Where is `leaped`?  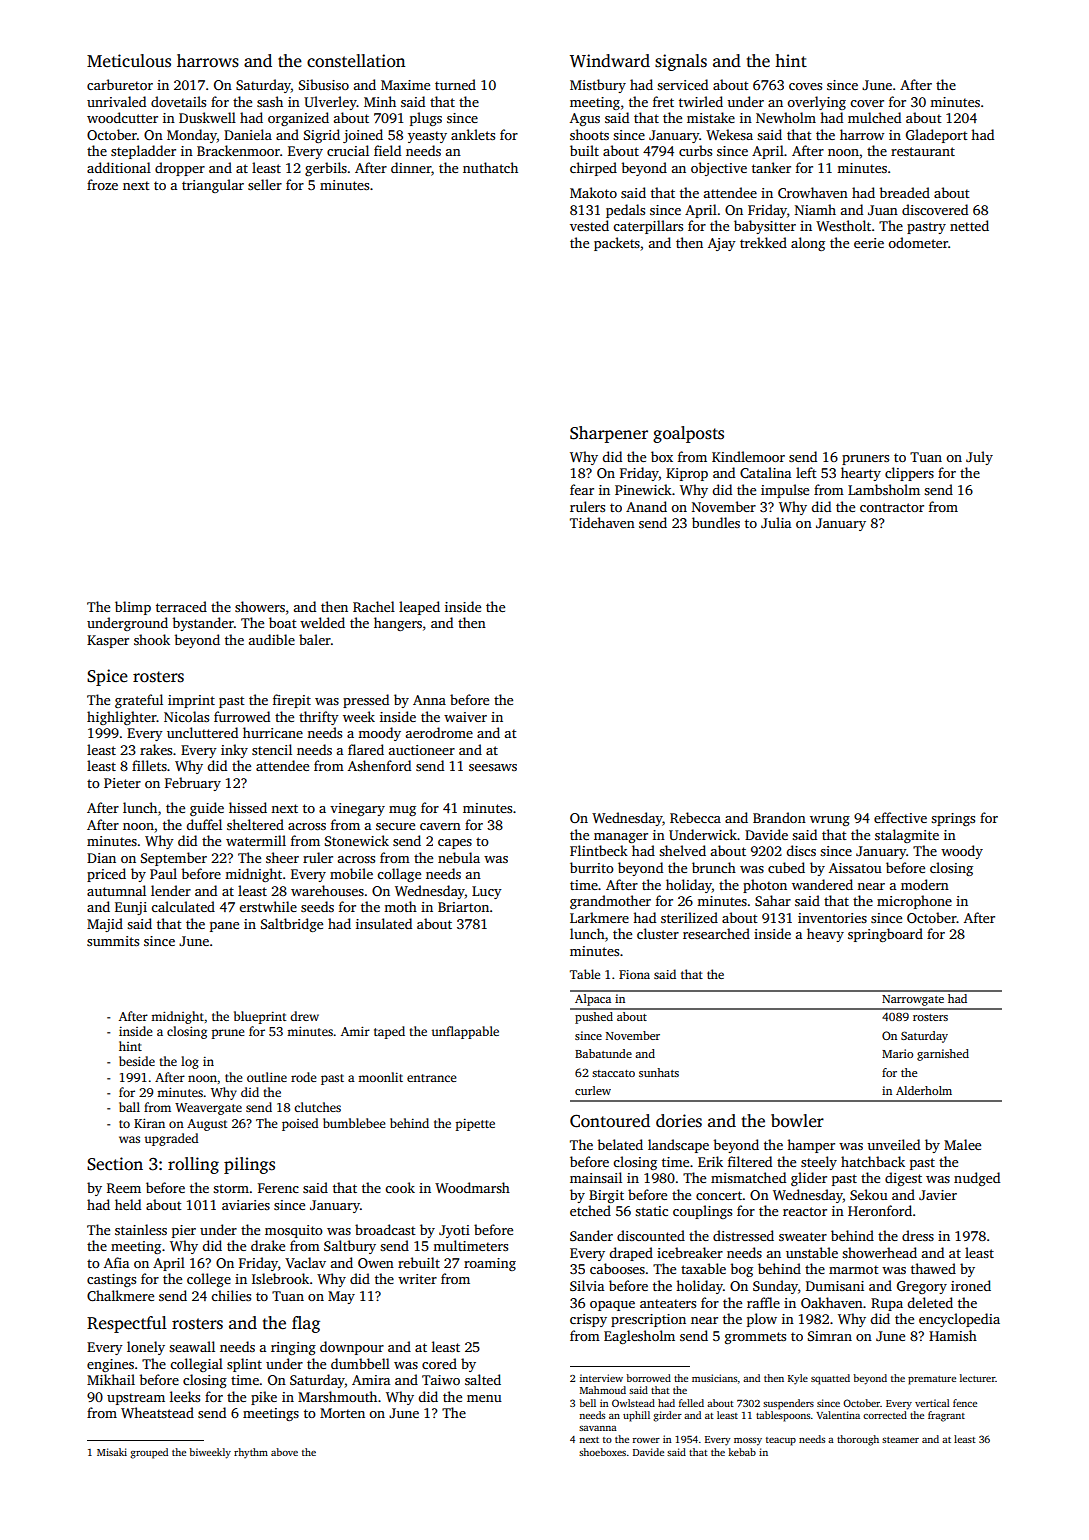 leaped is located at coordinates (419, 608).
